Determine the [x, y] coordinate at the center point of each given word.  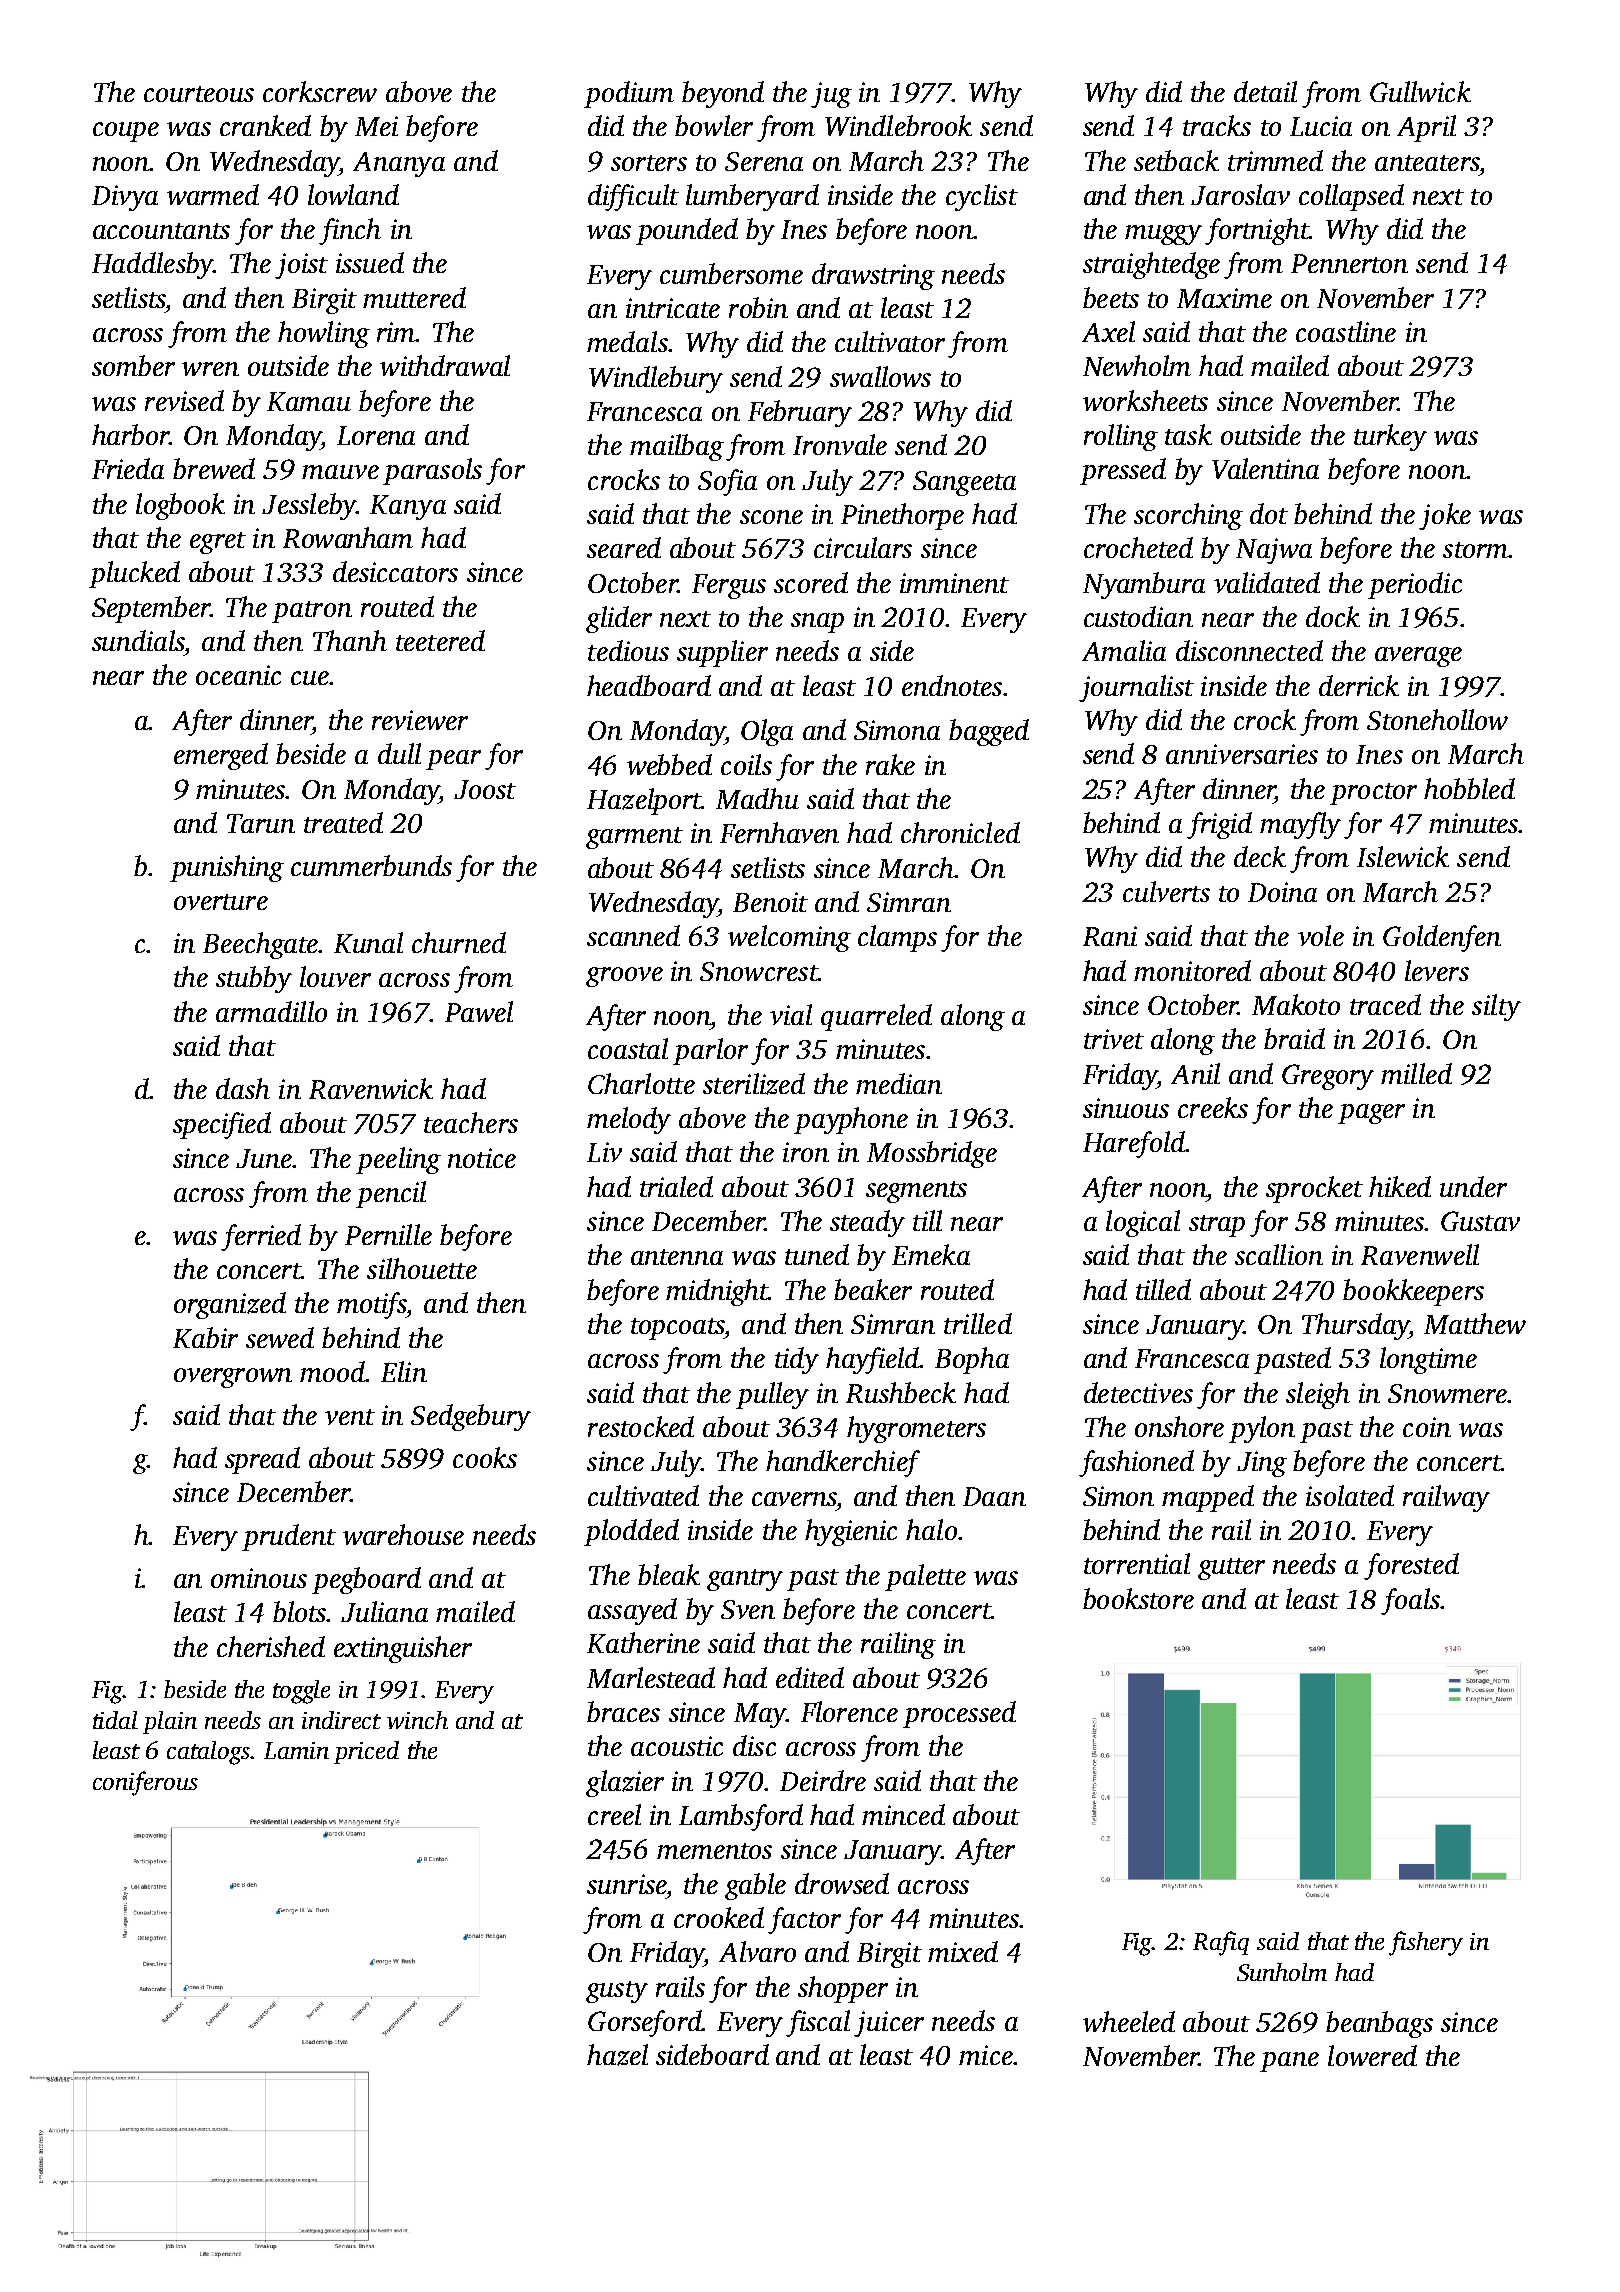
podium [629, 94]
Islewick [1403, 856]
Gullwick [1420, 91]
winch [417, 1720]
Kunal [368, 942]
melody [629, 1120]
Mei [376, 126]
